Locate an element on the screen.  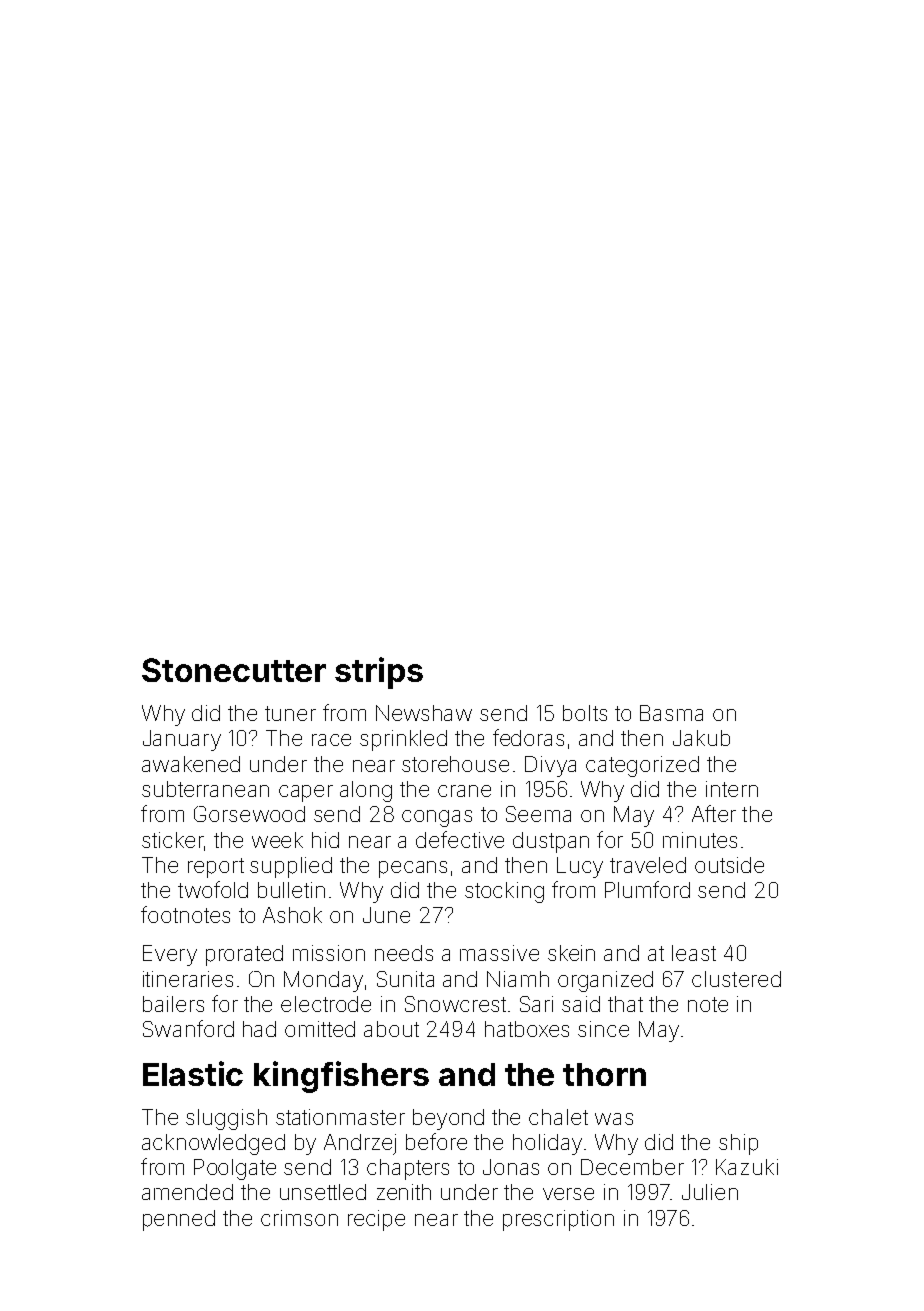
Seema is located at coordinates (538, 814).
